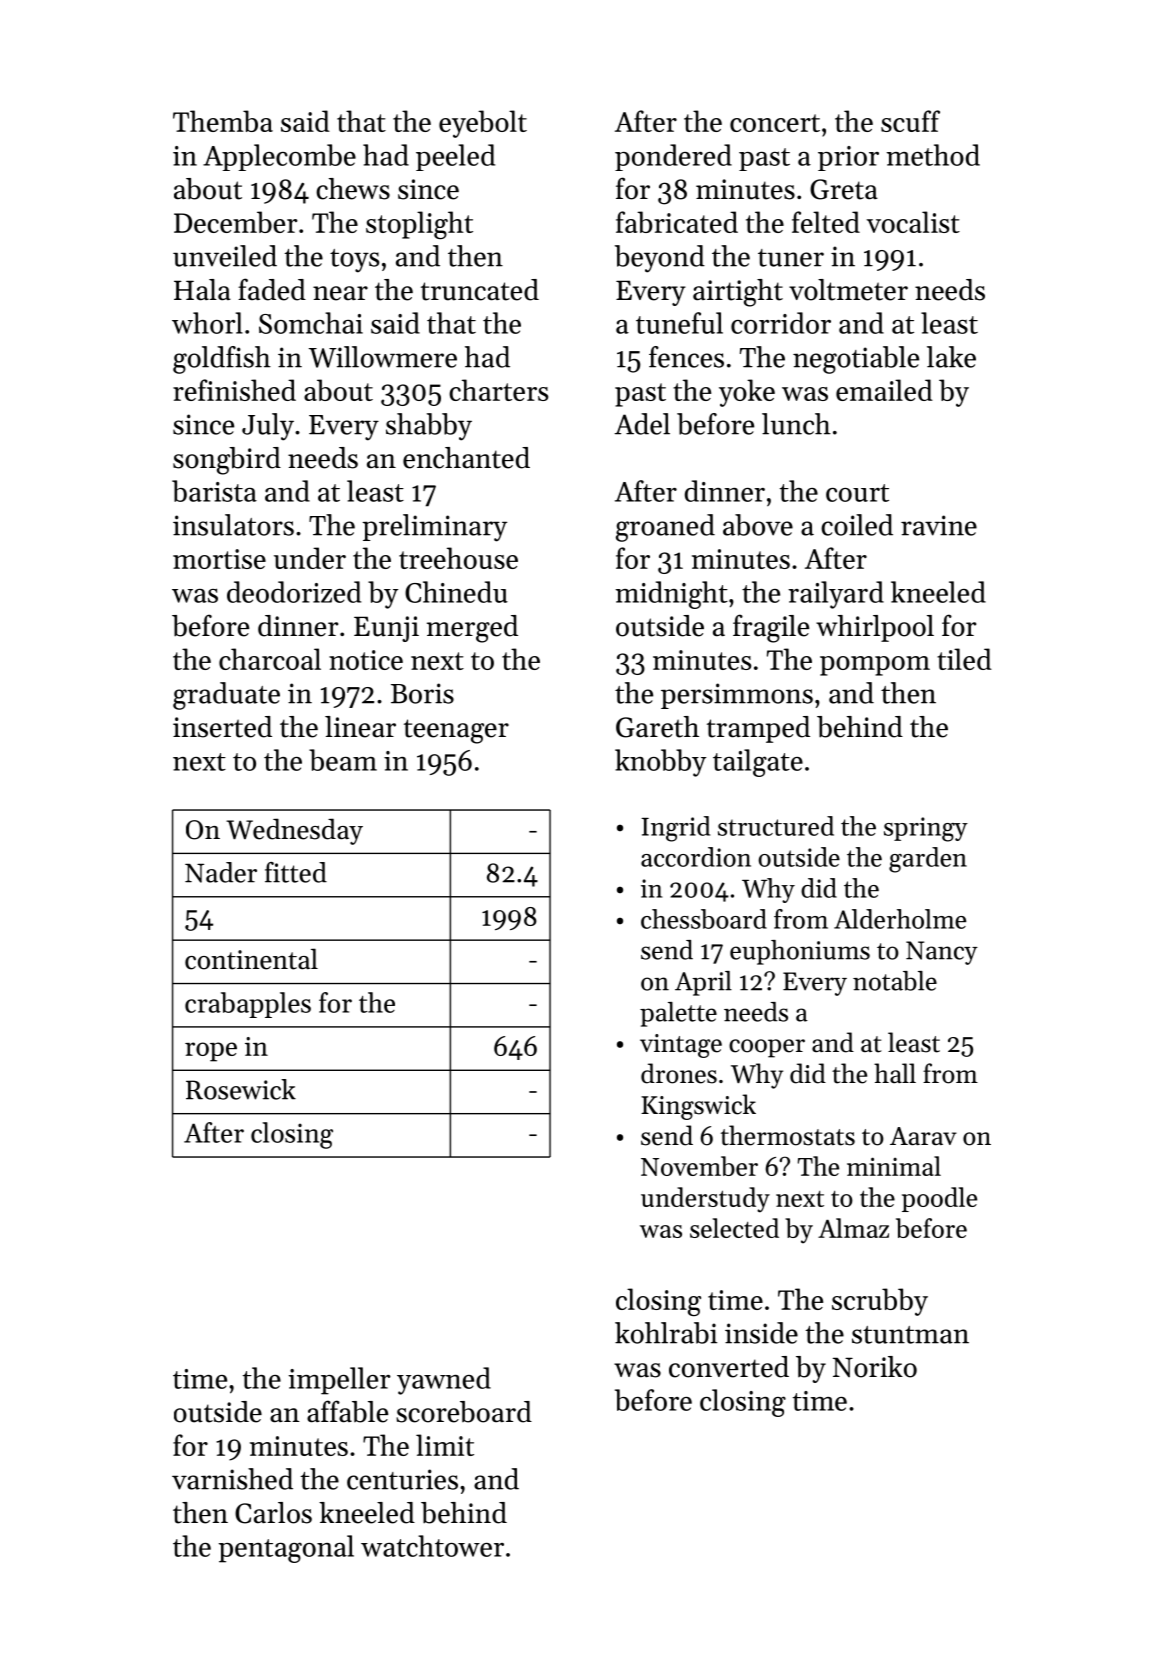 The image size is (1165, 1654). Describe the element at coordinates (272, 289) in the document. I see `faded` at that location.
